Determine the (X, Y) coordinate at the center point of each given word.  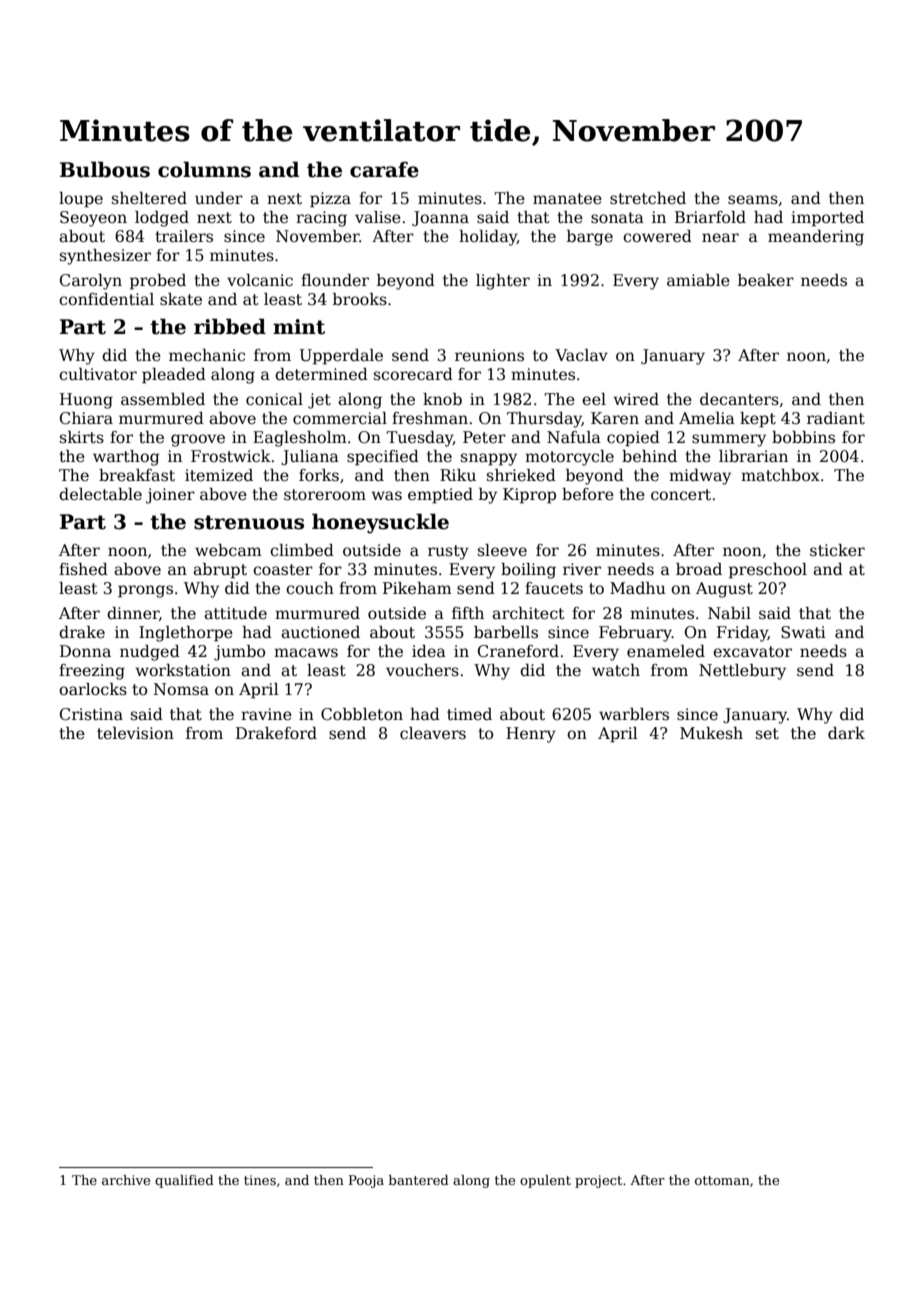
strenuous (249, 522)
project (598, 1181)
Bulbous (105, 169)
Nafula (574, 437)
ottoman (722, 1180)
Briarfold (710, 217)
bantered (419, 1180)
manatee (567, 199)
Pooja (366, 1181)
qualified (184, 1181)
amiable (698, 280)
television (135, 733)
